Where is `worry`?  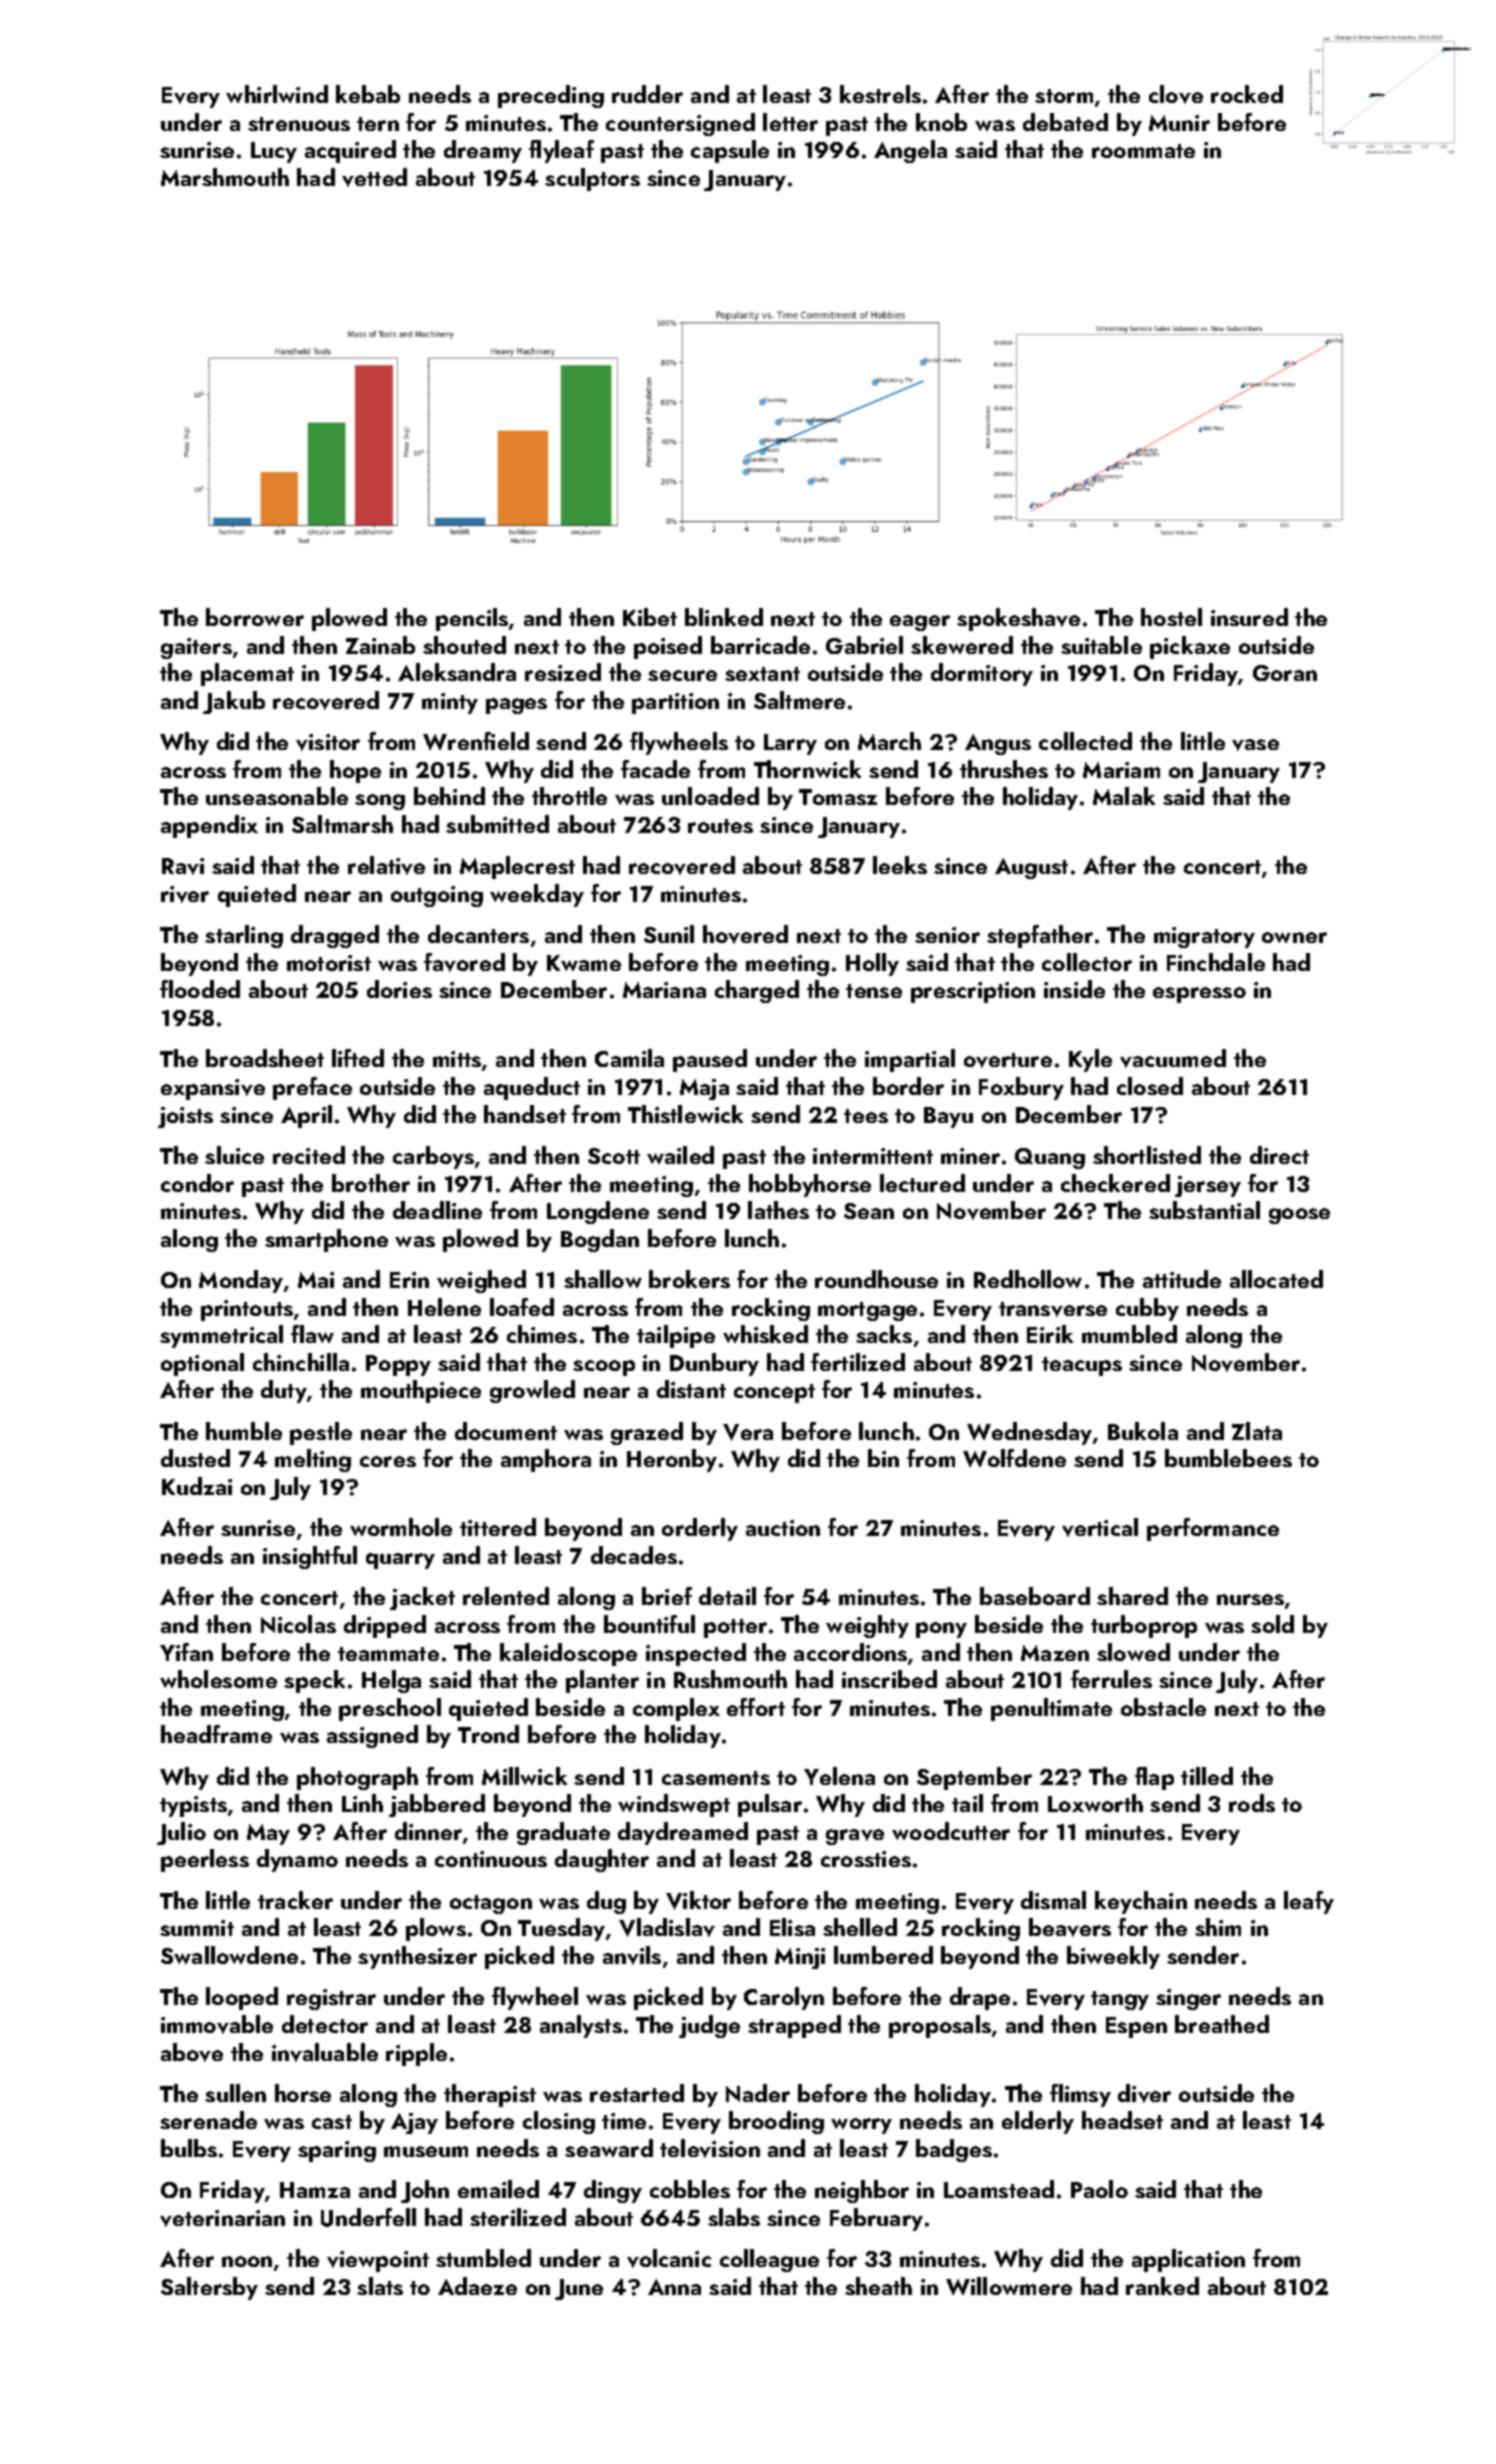 worry is located at coordinates (861, 2126).
